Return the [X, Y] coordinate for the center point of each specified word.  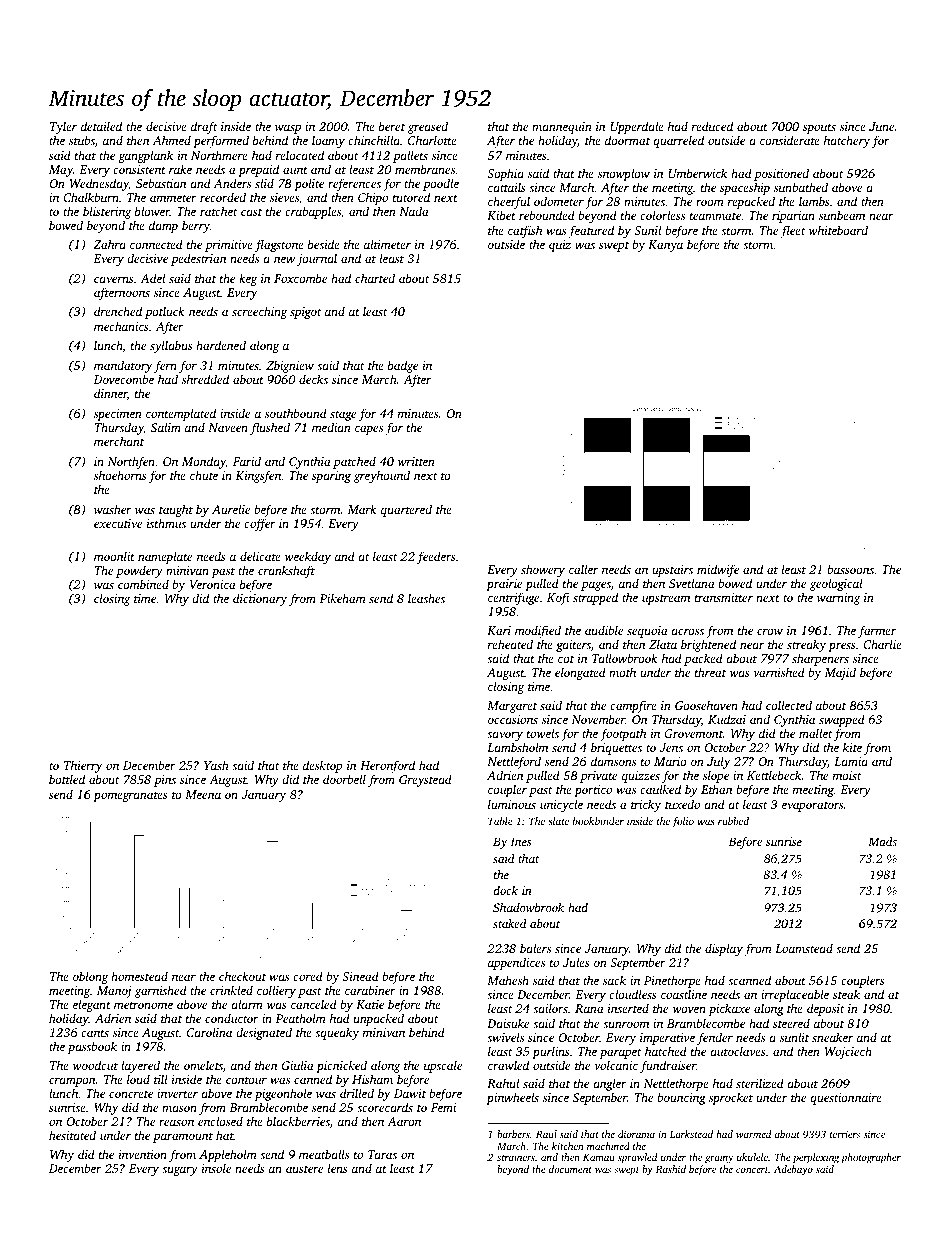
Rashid [671, 1169]
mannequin [562, 129]
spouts [819, 129]
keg [248, 279]
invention [143, 1154]
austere [304, 1169]
